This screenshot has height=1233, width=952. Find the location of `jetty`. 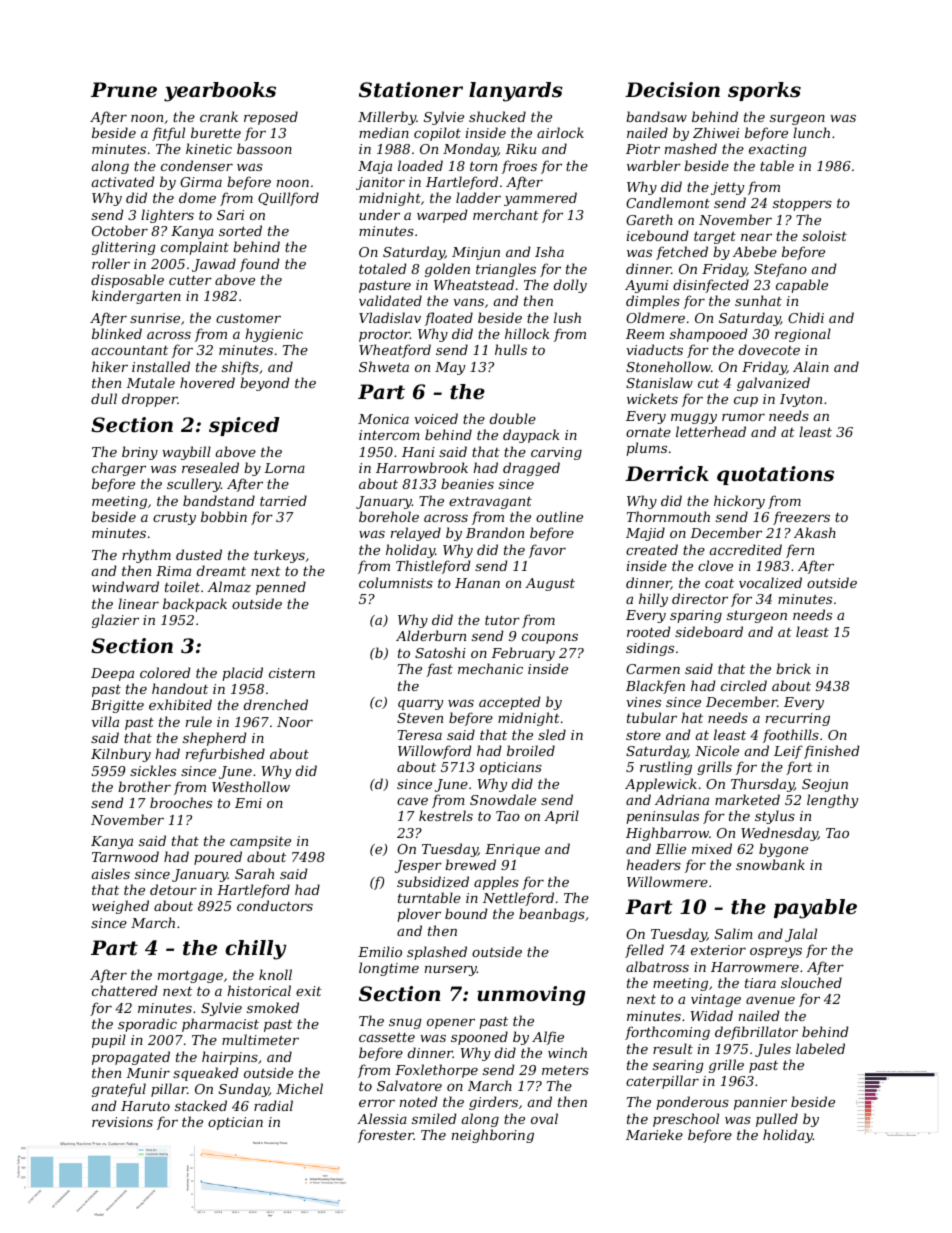

jetty is located at coordinates (727, 188).
